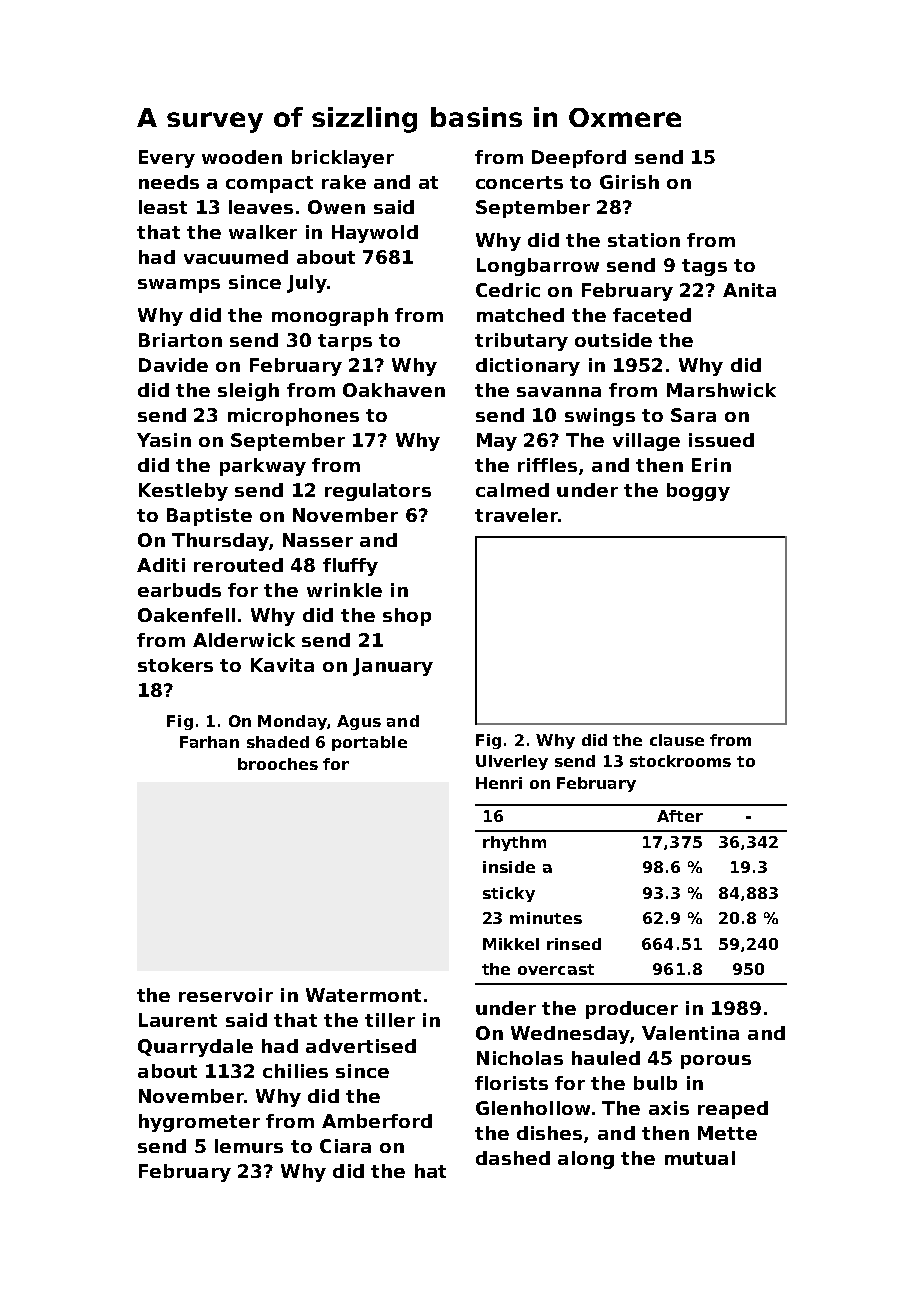 The width and height of the image is (924, 1314). What do you see at coordinates (167, 159) in the image?
I see `Every` at bounding box center [167, 159].
